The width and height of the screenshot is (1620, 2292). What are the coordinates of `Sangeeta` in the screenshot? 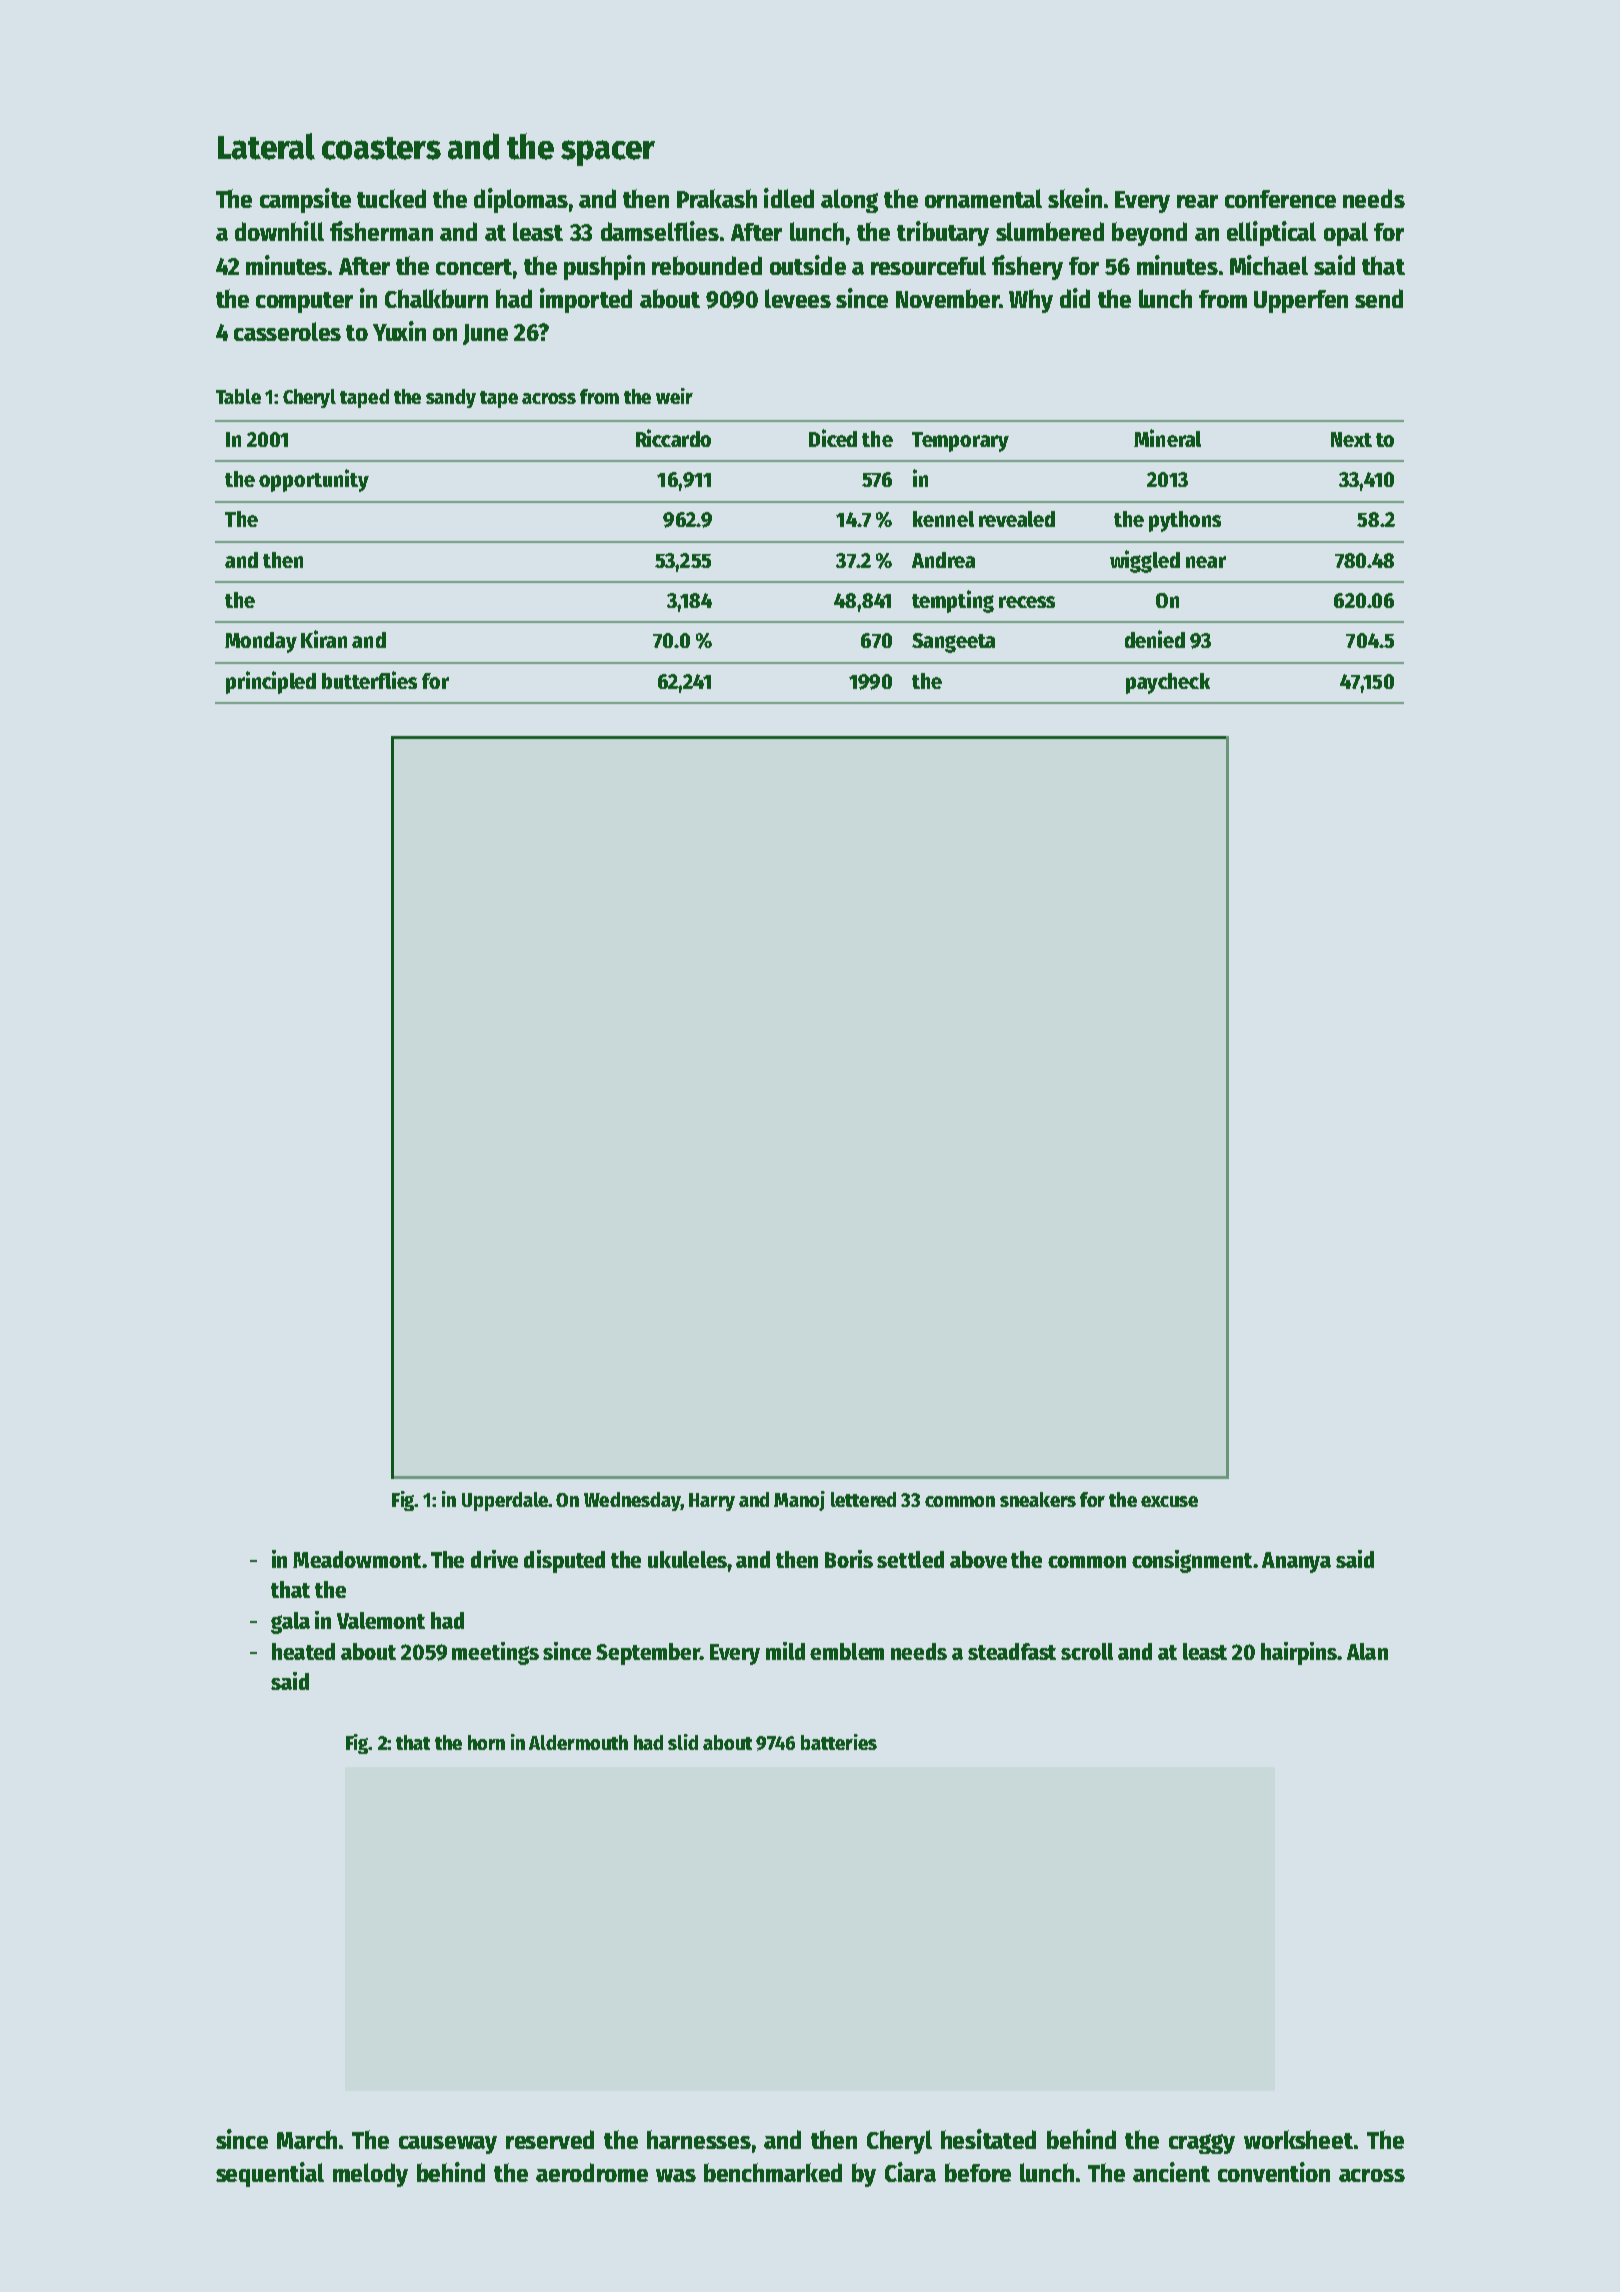 It's located at (953, 643).
